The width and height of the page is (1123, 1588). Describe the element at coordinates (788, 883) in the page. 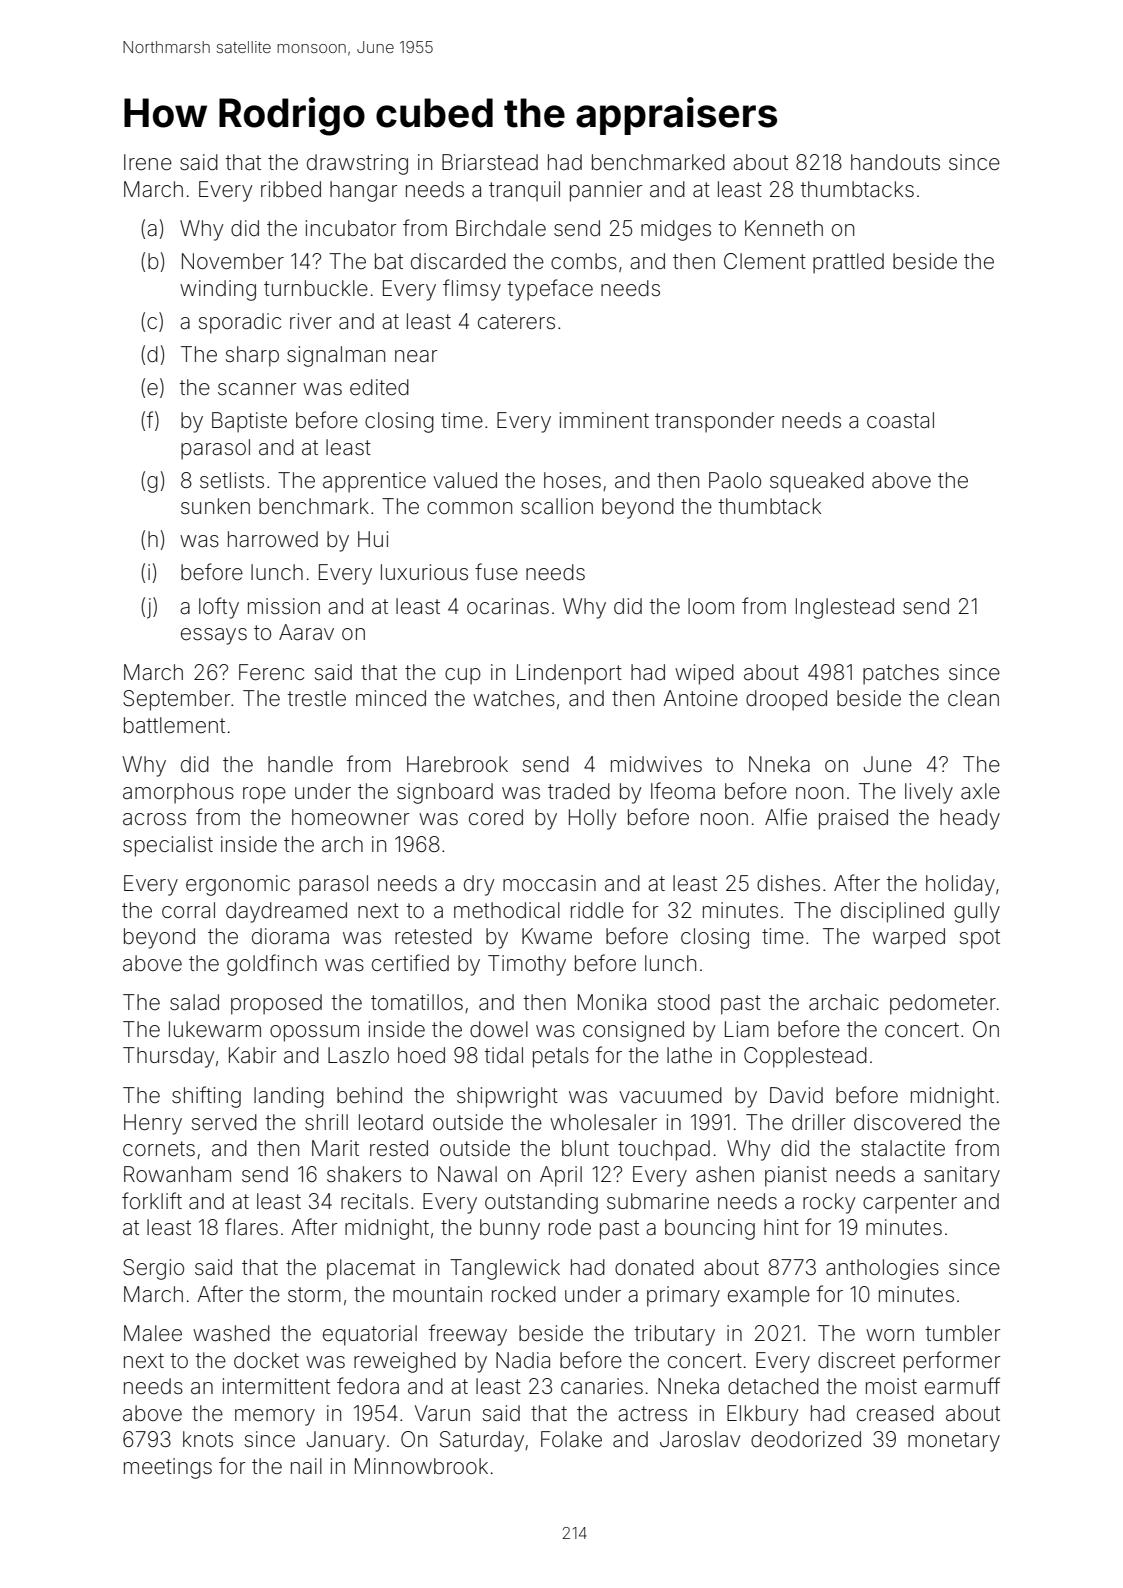

I see `dishes` at that location.
